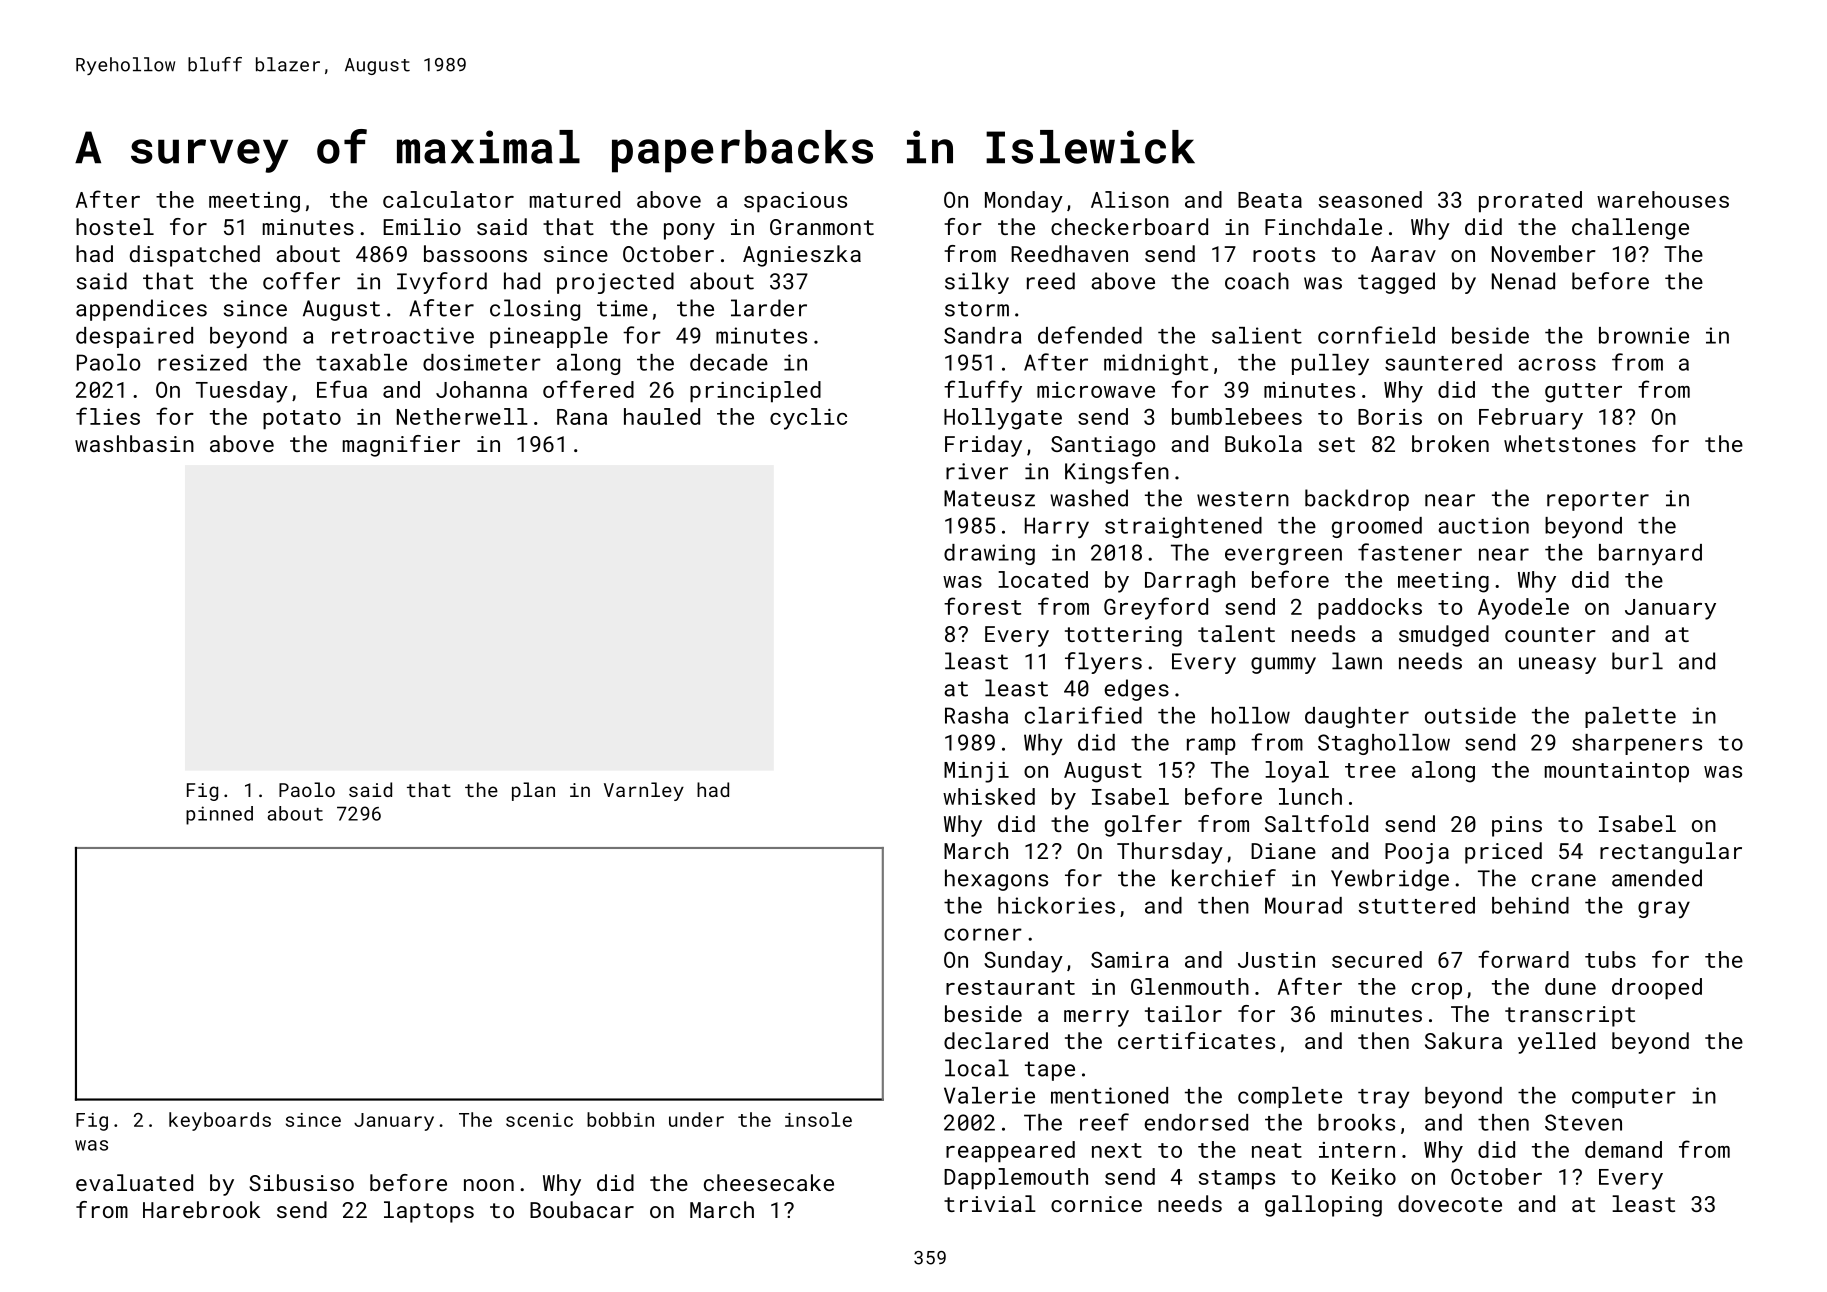  What do you see at coordinates (1650, 554) in the document?
I see `barnyard` at bounding box center [1650, 554].
